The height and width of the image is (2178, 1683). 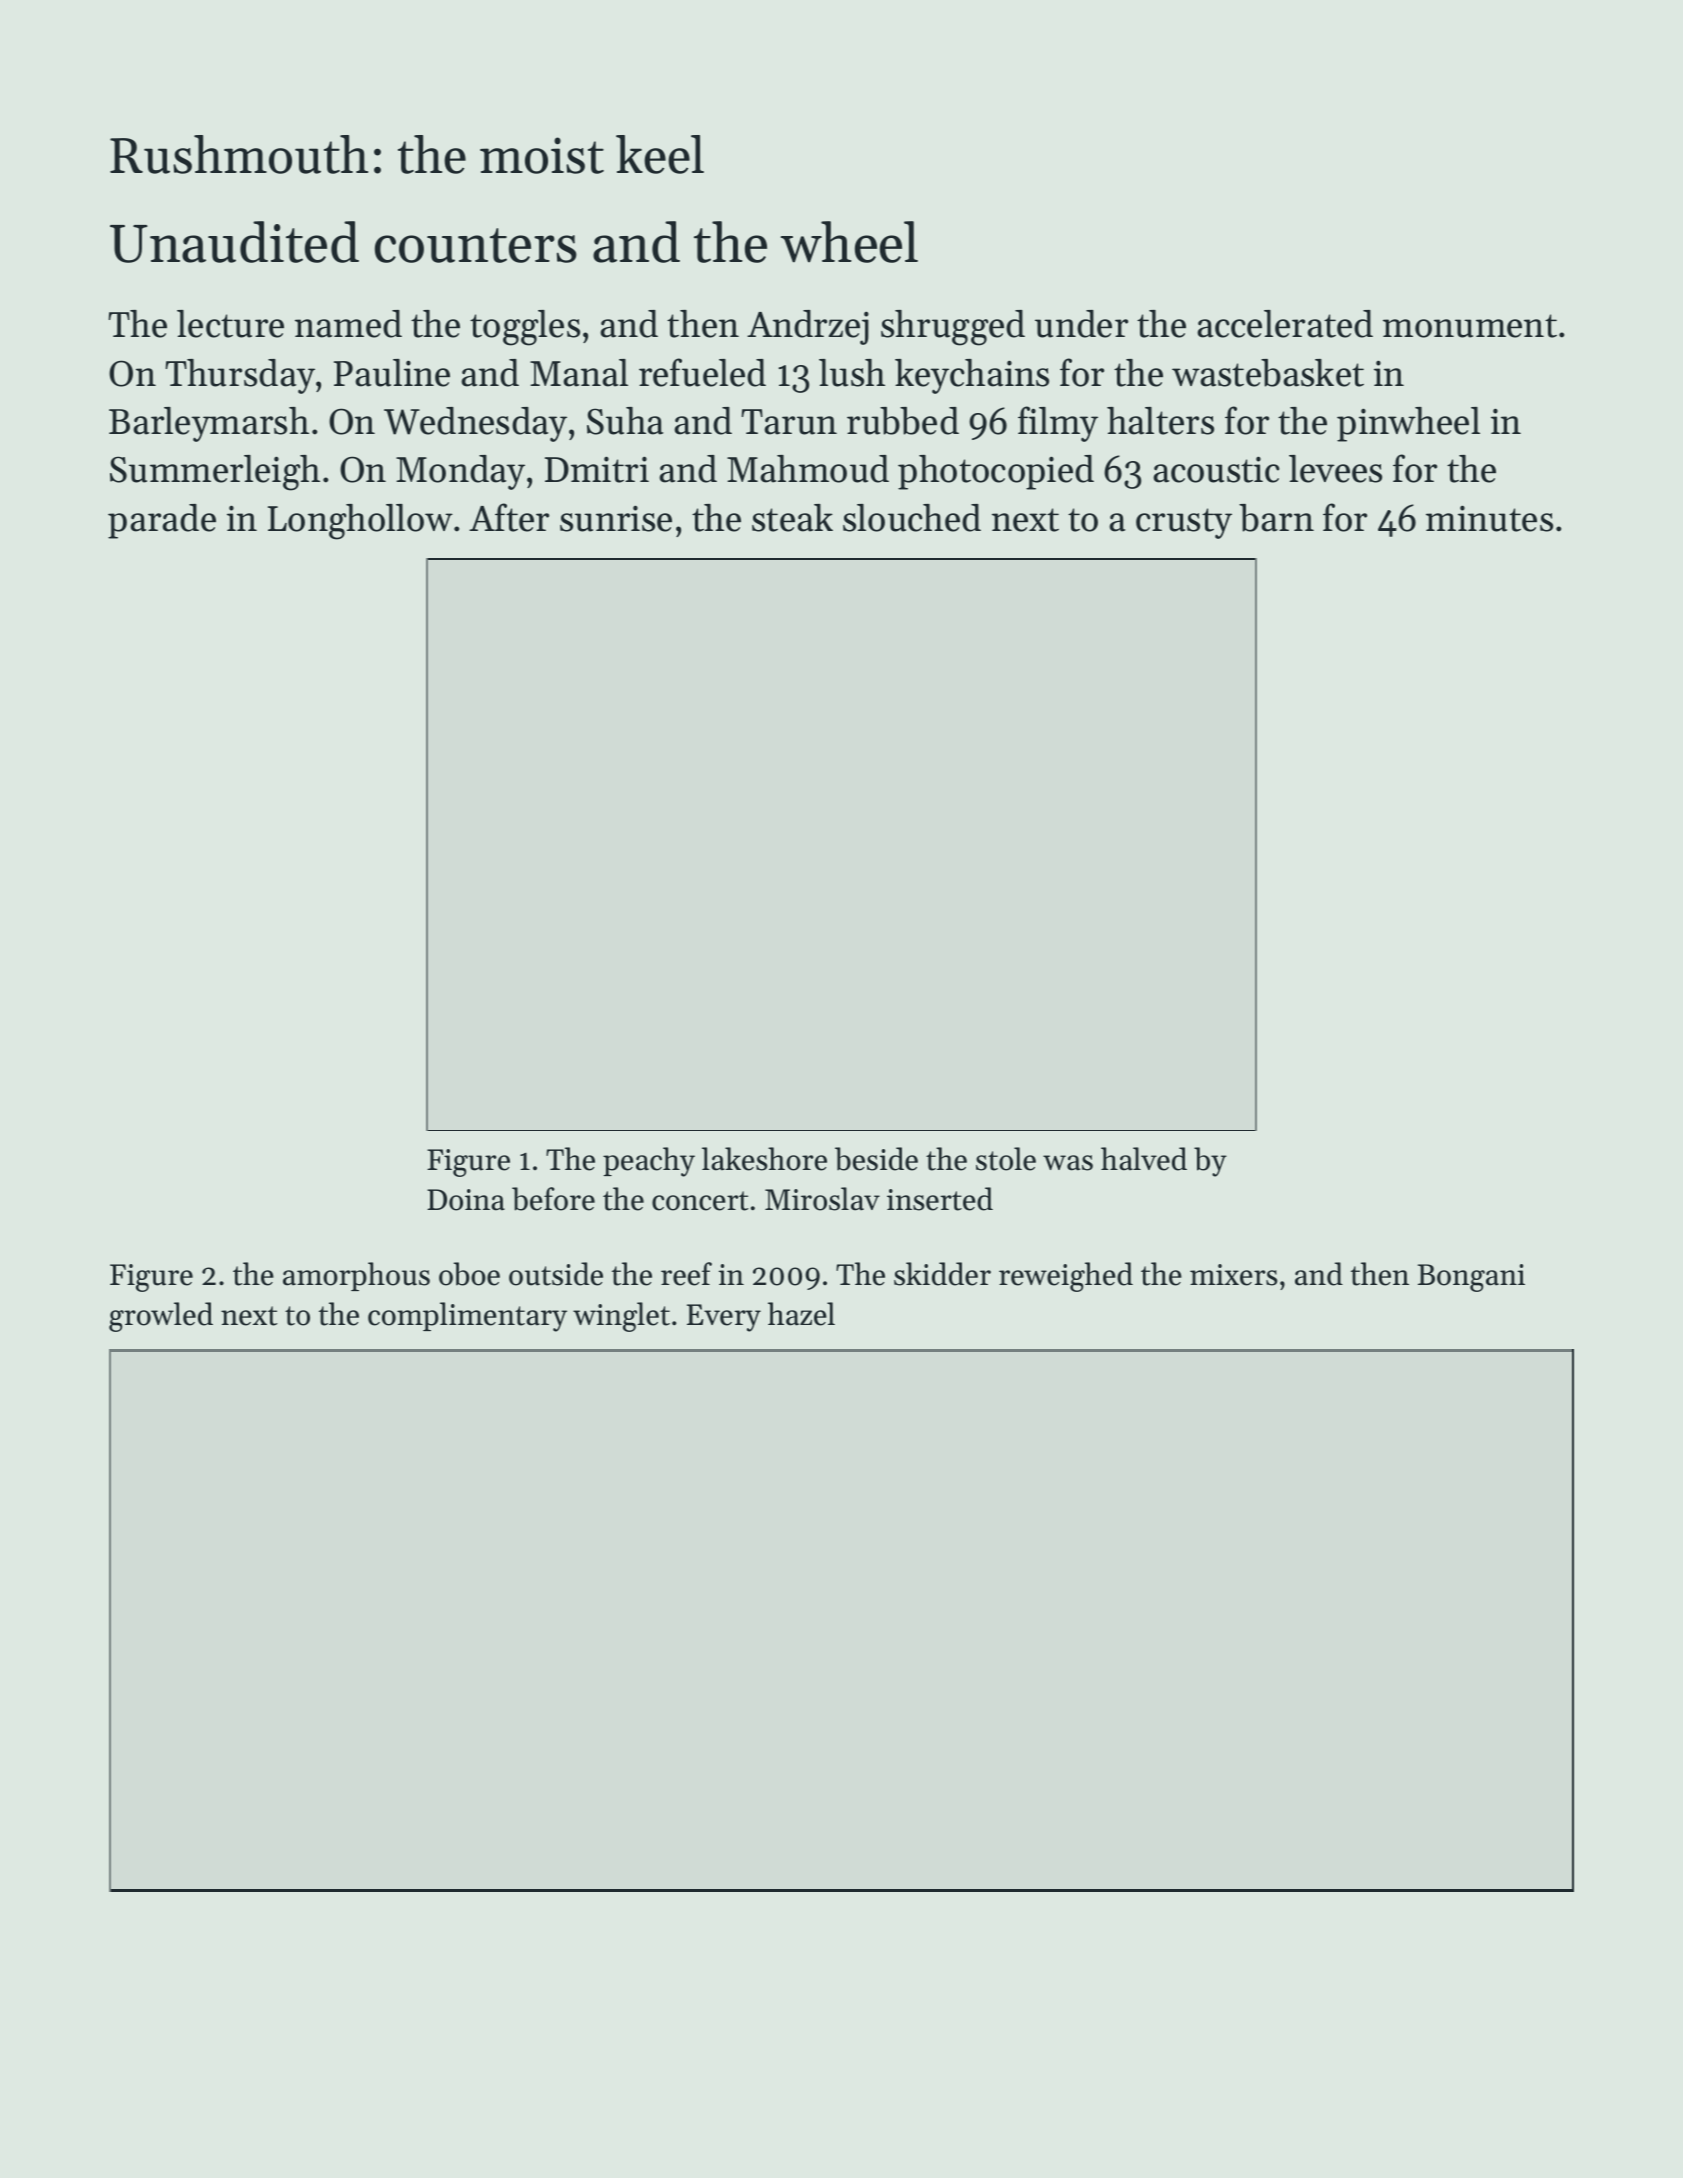 What do you see at coordinates (466, 1200) in the image?
I see `Doina` at bounding box center [466, 1200].
